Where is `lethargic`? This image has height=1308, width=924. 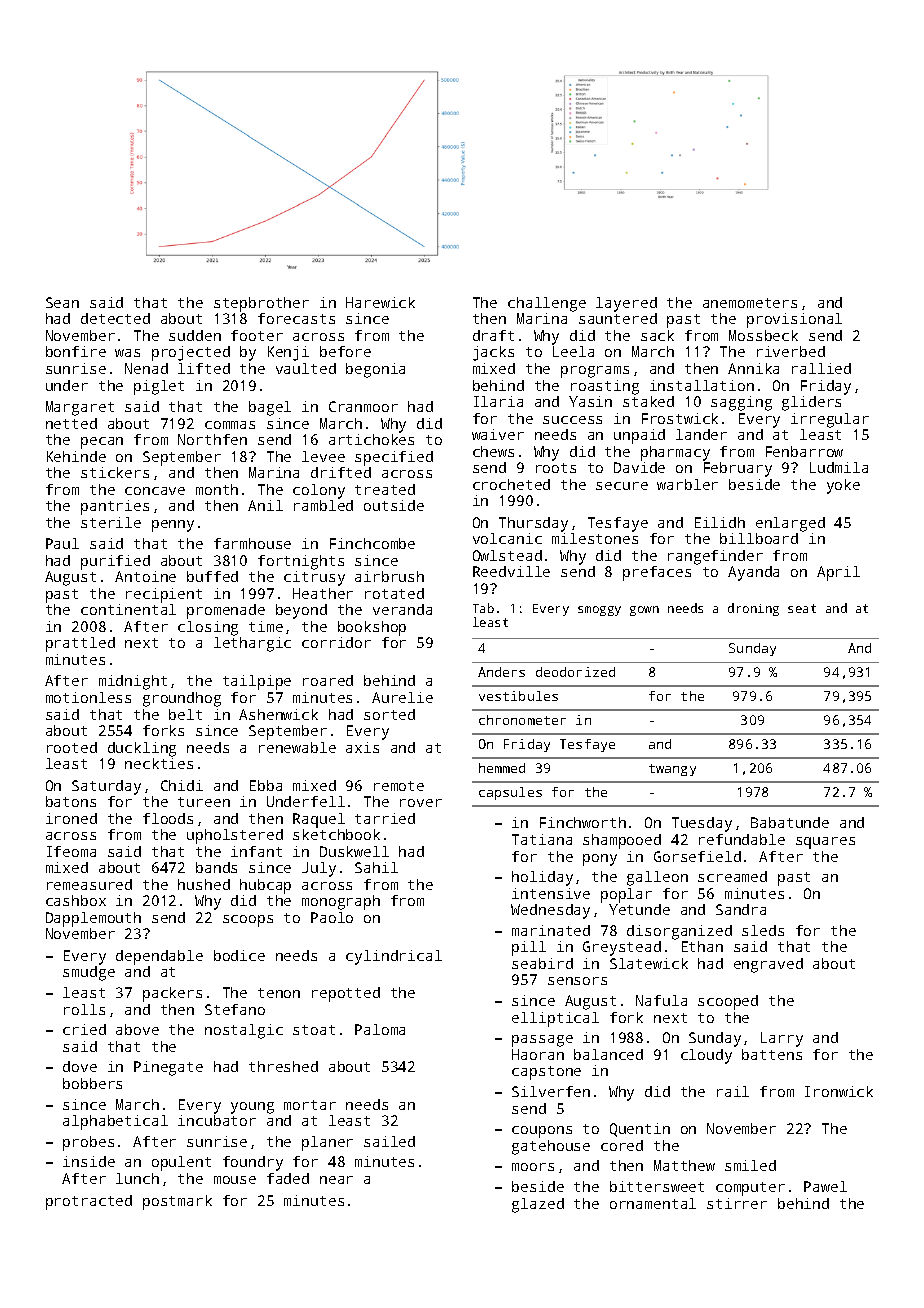 lethargic is located at coordinates (252, 644).
